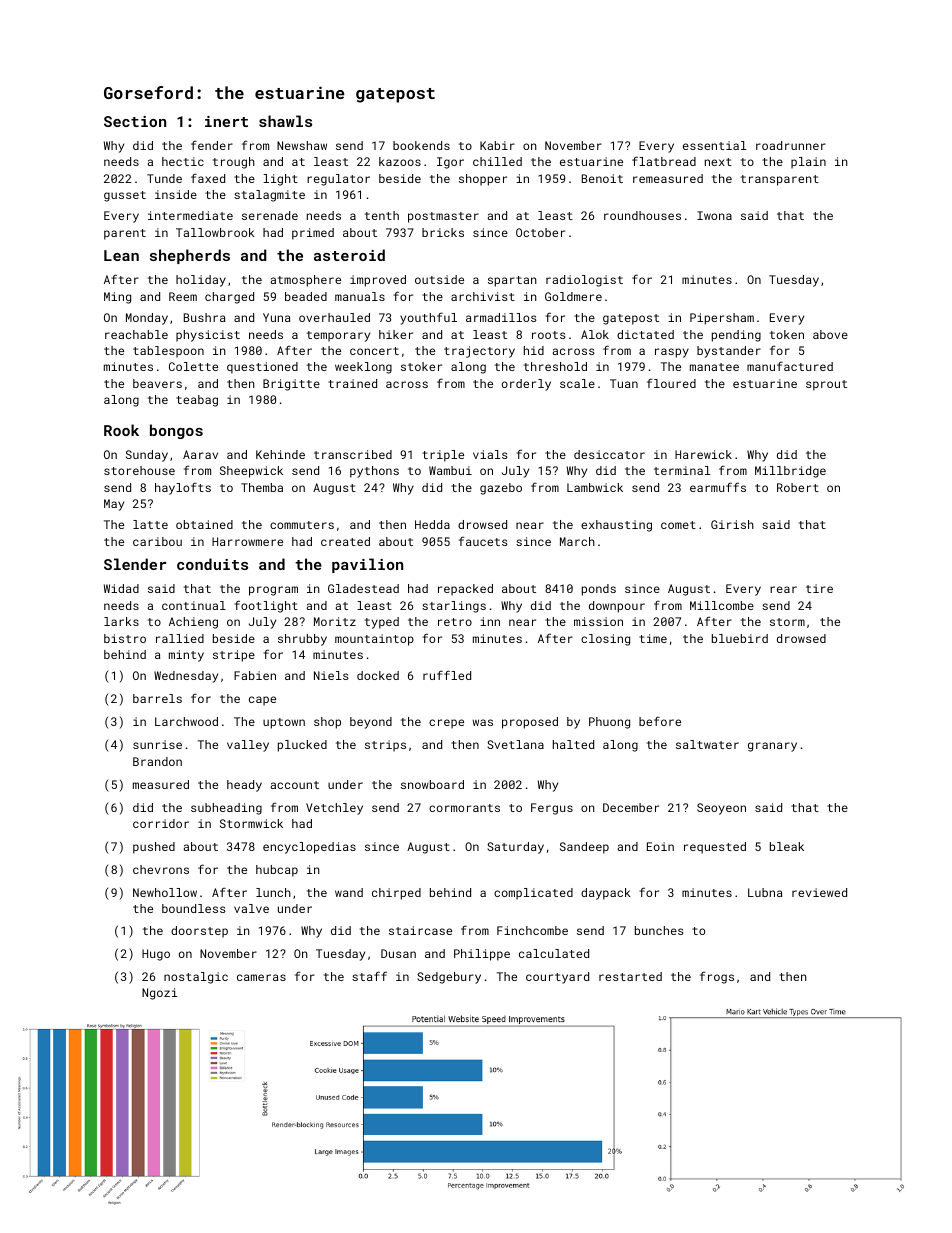  I want to click on granary, so click(772, 747).
